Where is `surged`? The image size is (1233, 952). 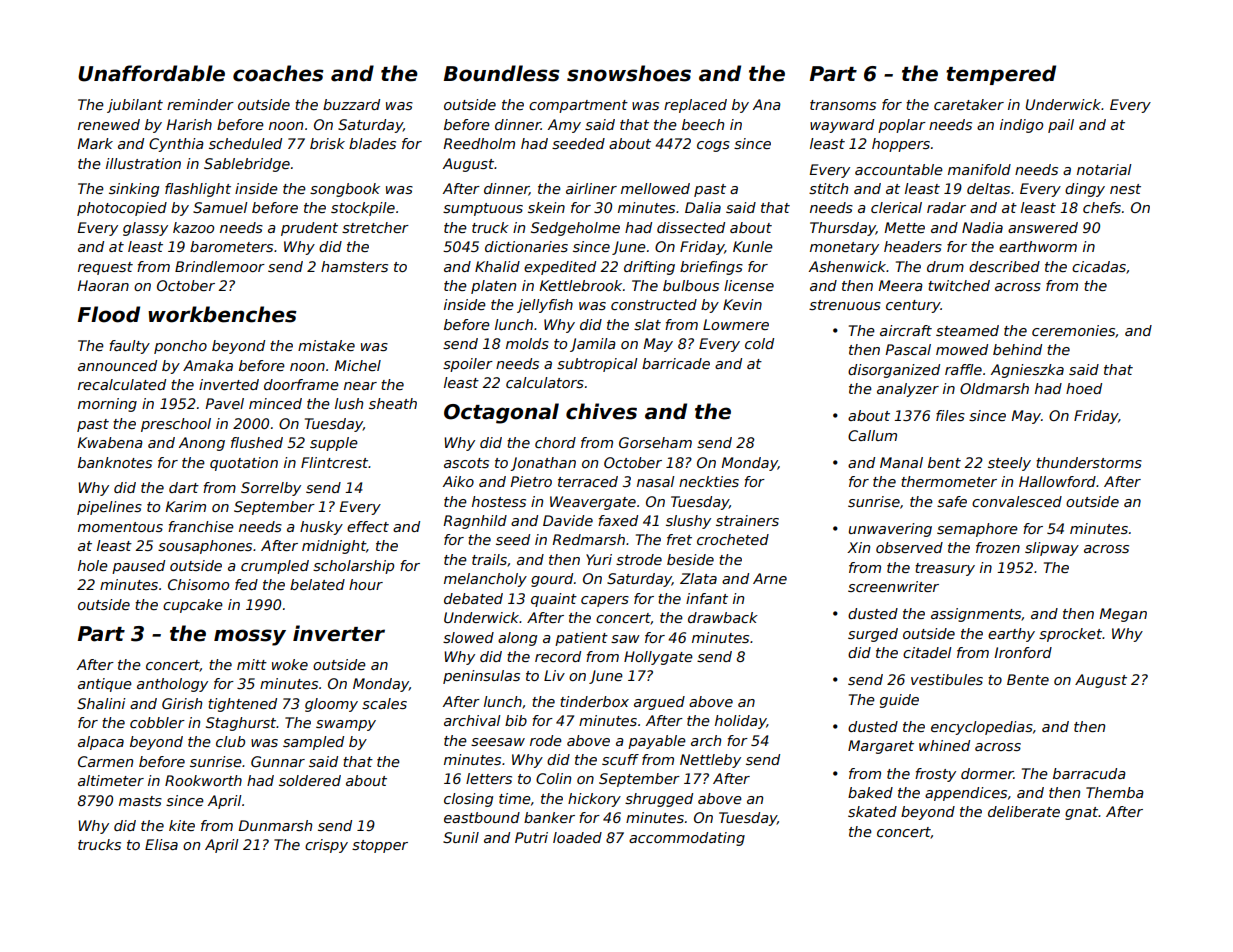 surged is located at coordinates (873, 635).
